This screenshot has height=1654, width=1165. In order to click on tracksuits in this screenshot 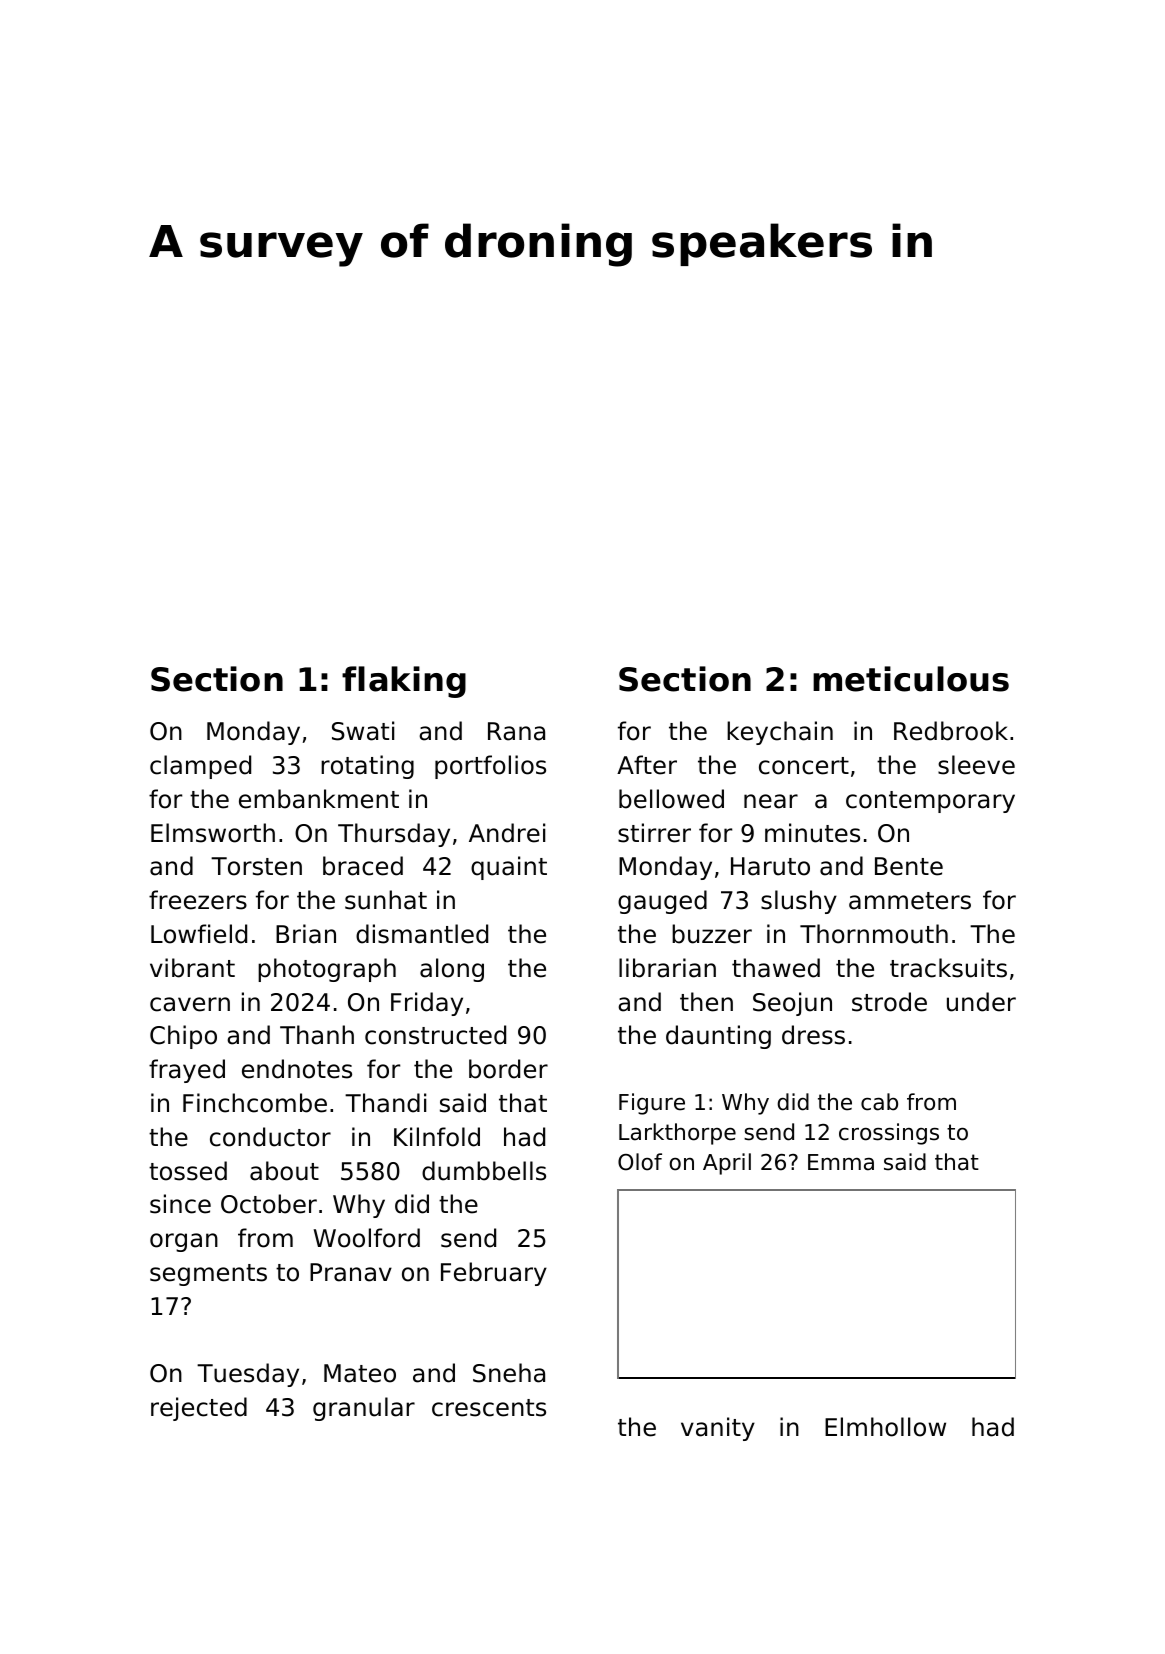, I will do `click(948, 968)`.
